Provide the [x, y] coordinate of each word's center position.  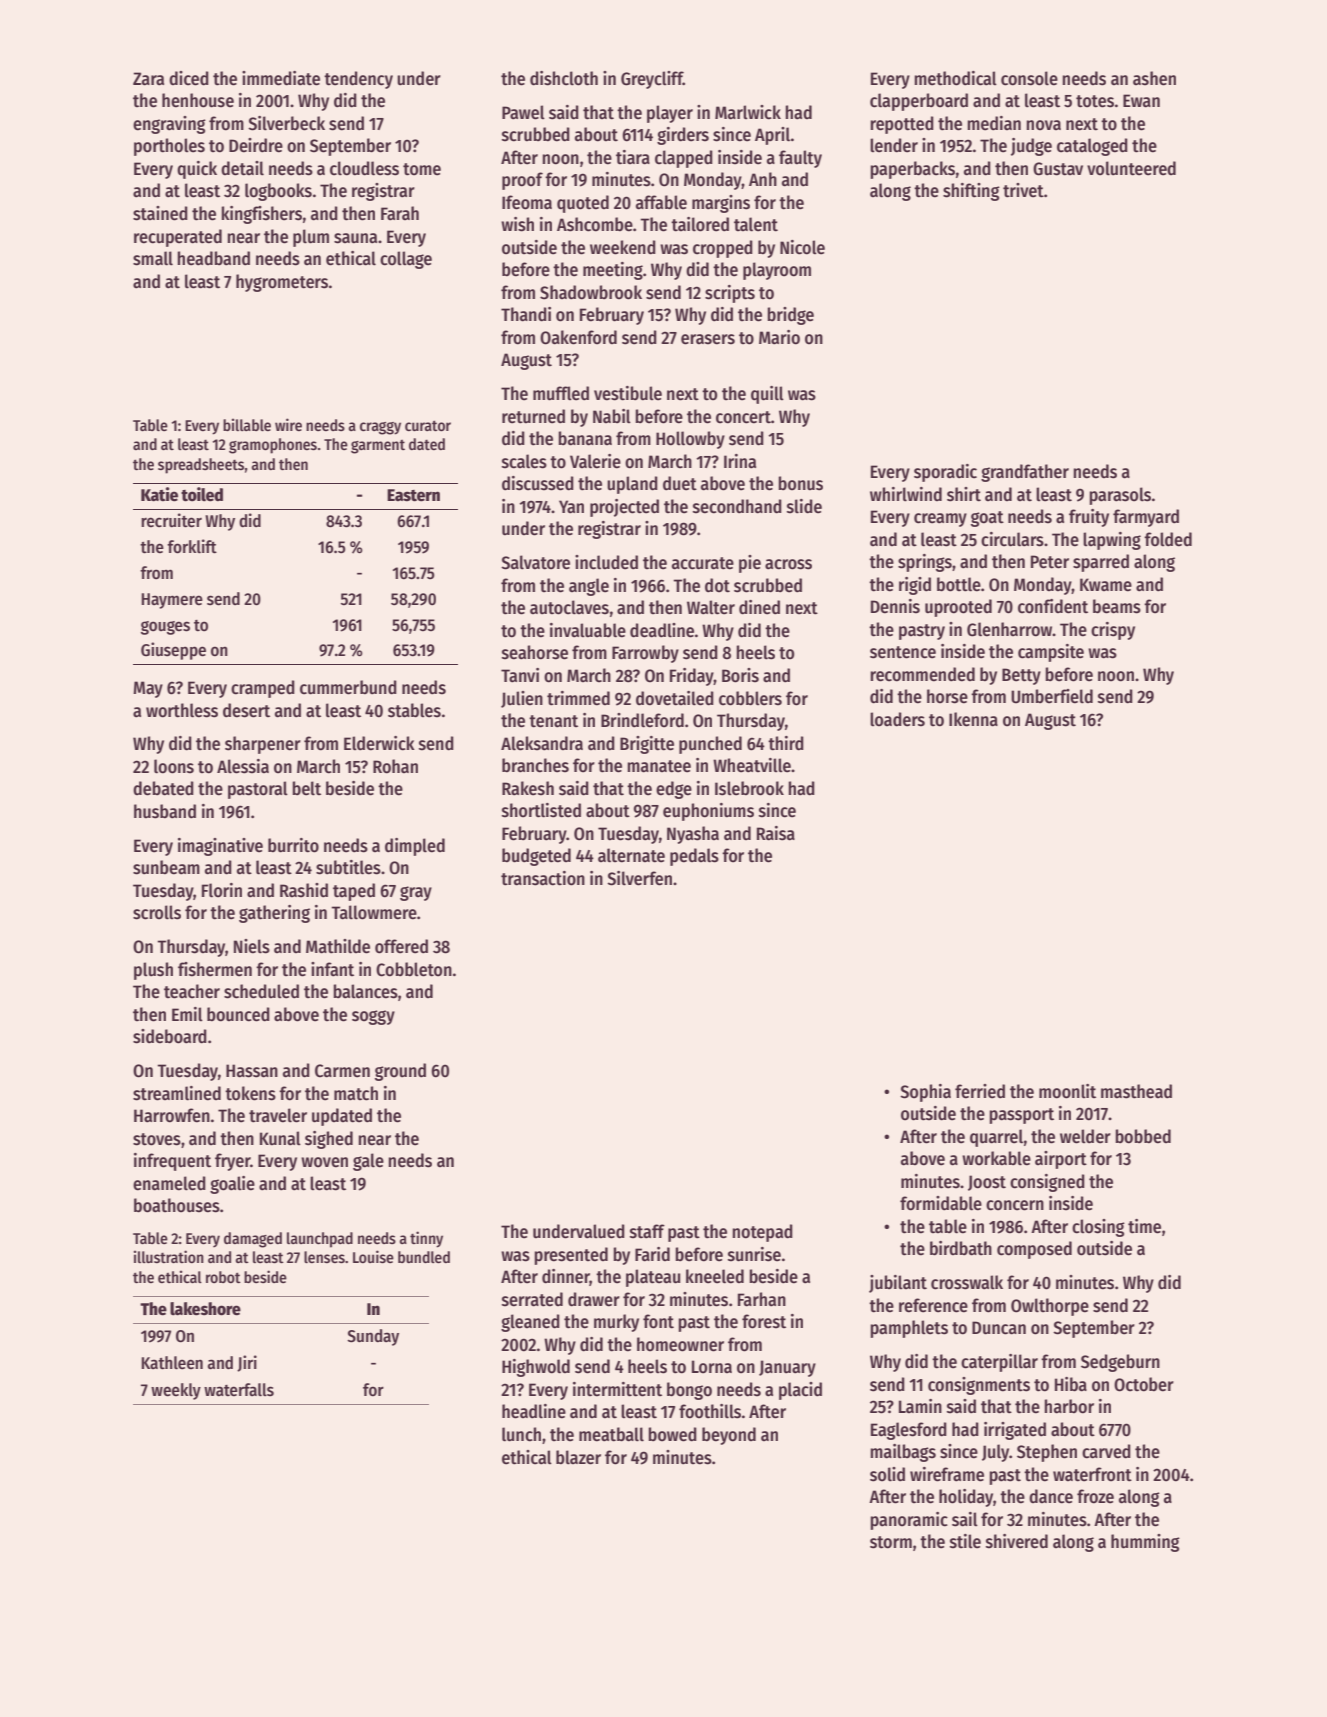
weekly [176, 1391]
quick [197, 170]
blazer [578, 1457]
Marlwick [748, 112]
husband [165, 811]
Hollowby [690, 440]
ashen [1154, 78]
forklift [192, 546]
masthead [1136, 1091]
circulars [1012, 539]
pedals [694, 857]
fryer [232, 1162]
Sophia [925, 1093]
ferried [980, 1091]
